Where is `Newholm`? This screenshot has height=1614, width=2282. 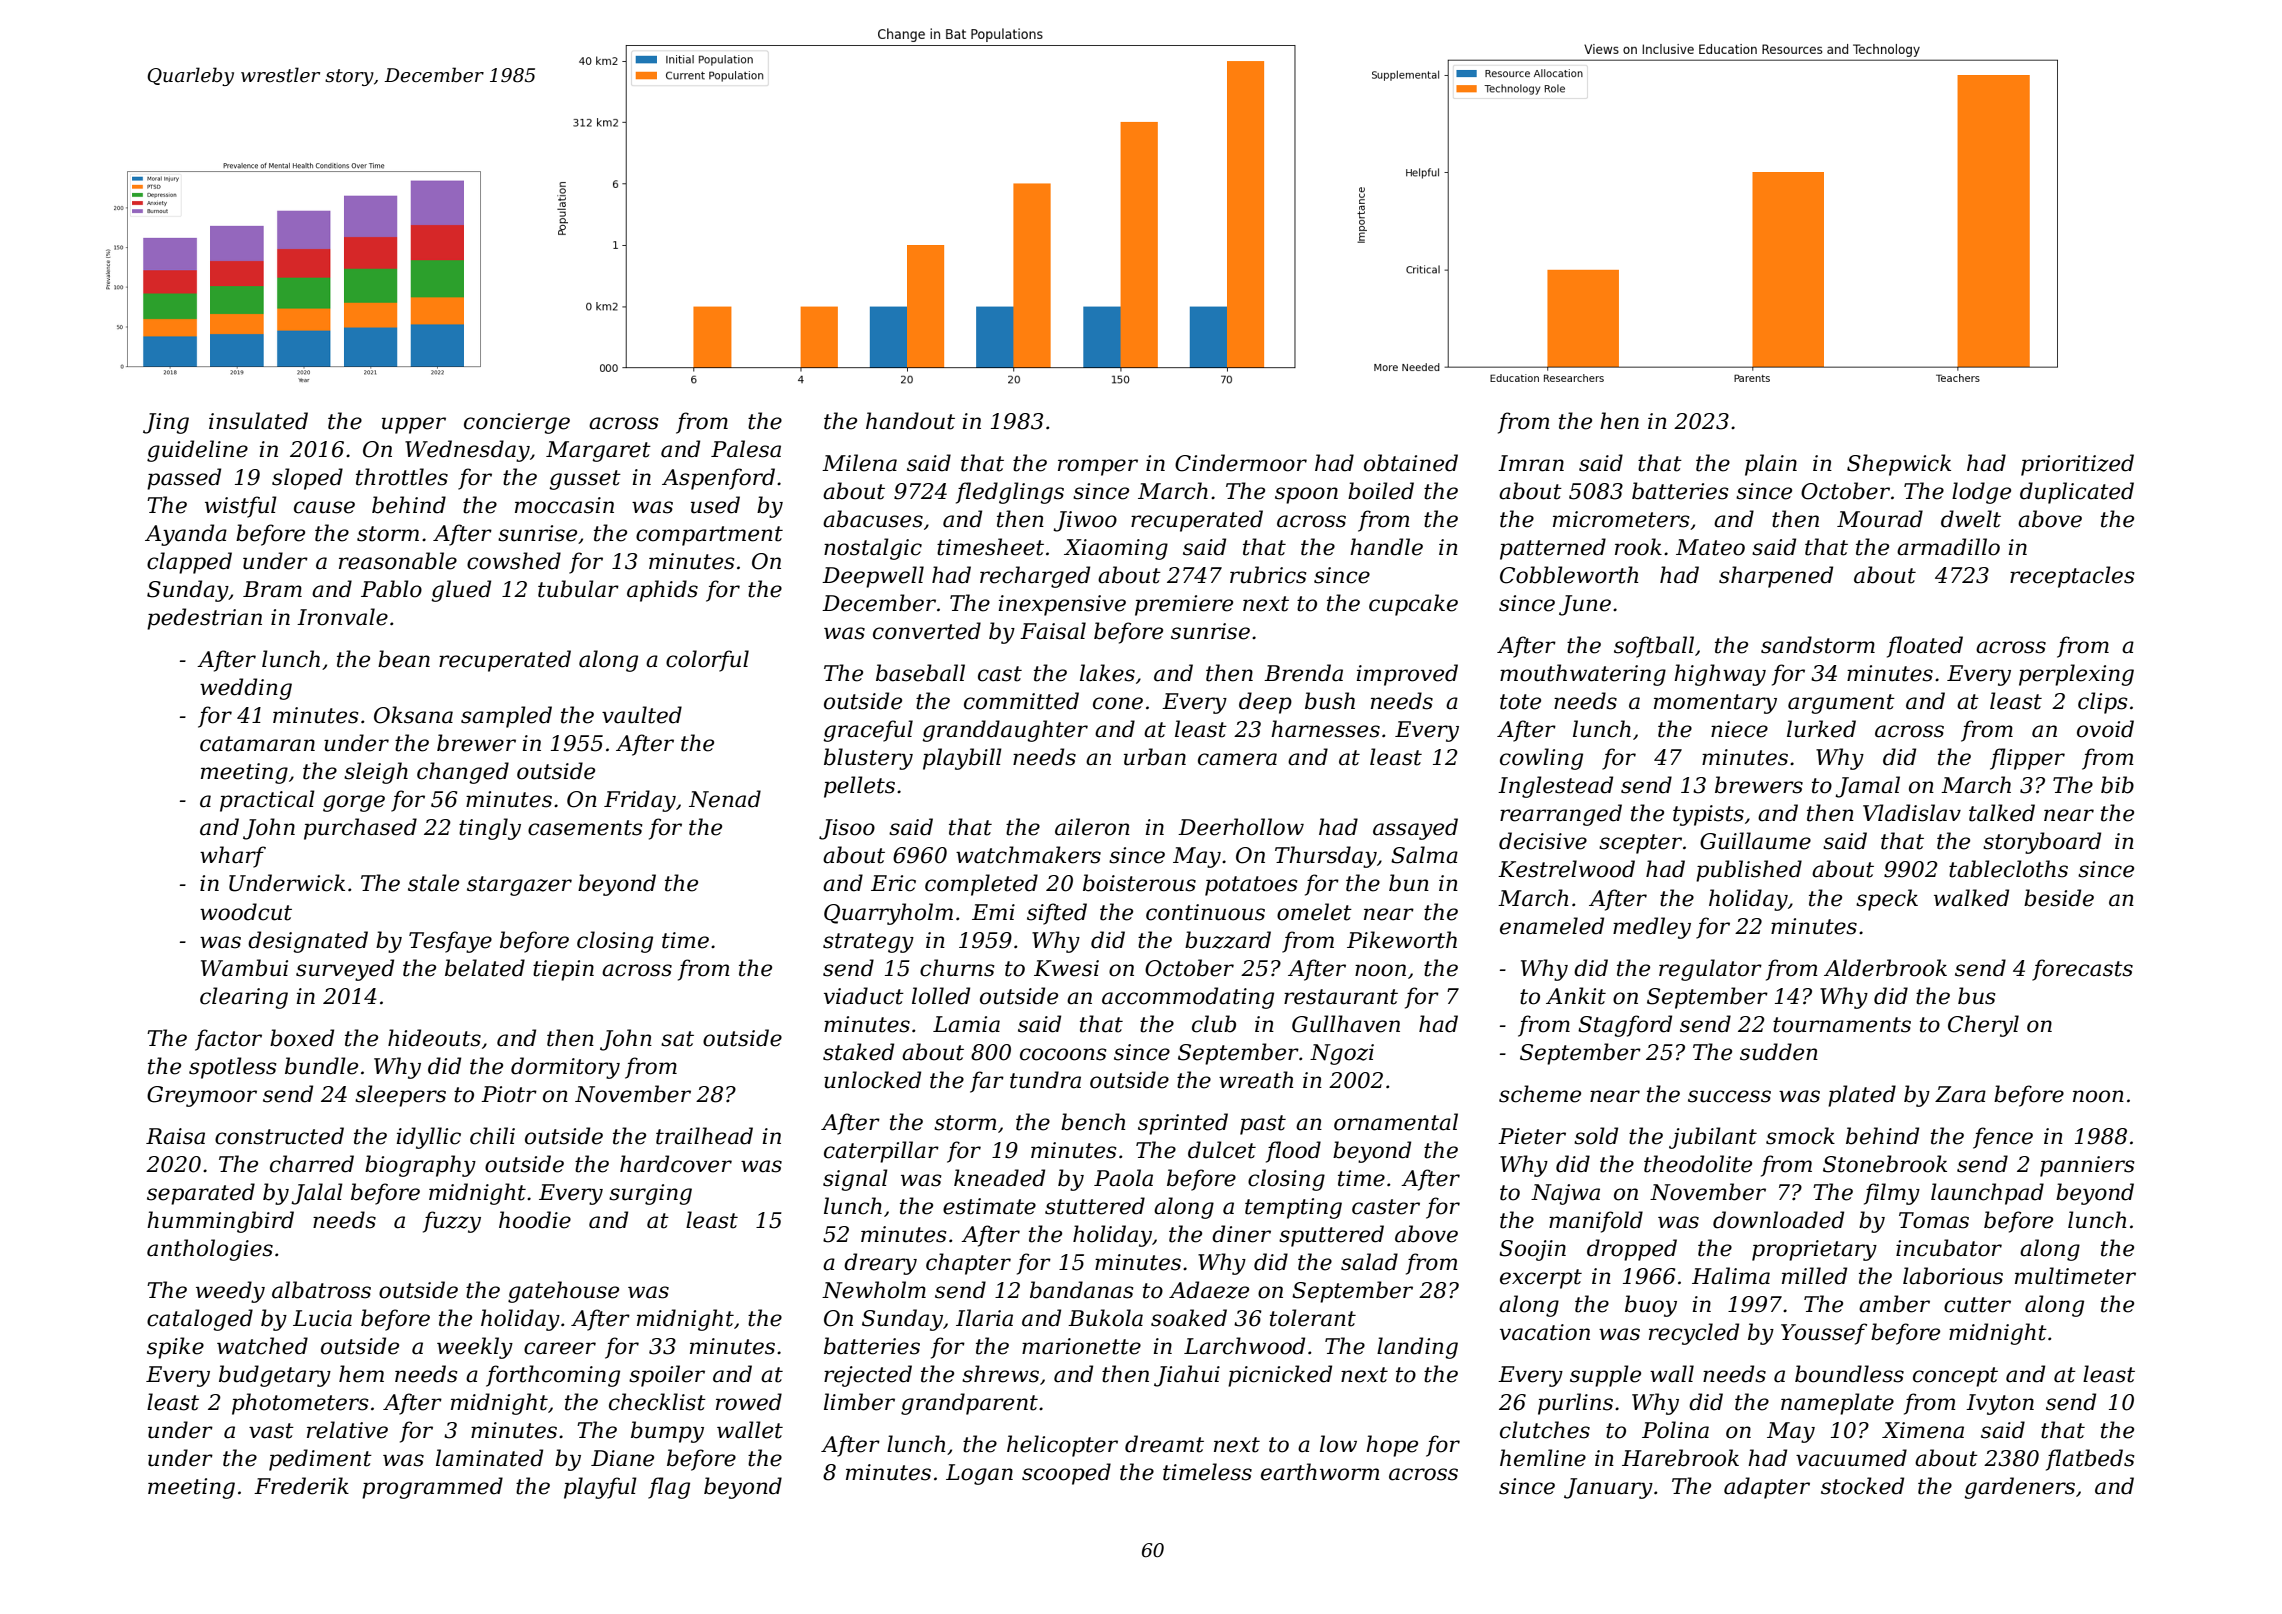 Newholm is located at coordinates (874, 1290).
